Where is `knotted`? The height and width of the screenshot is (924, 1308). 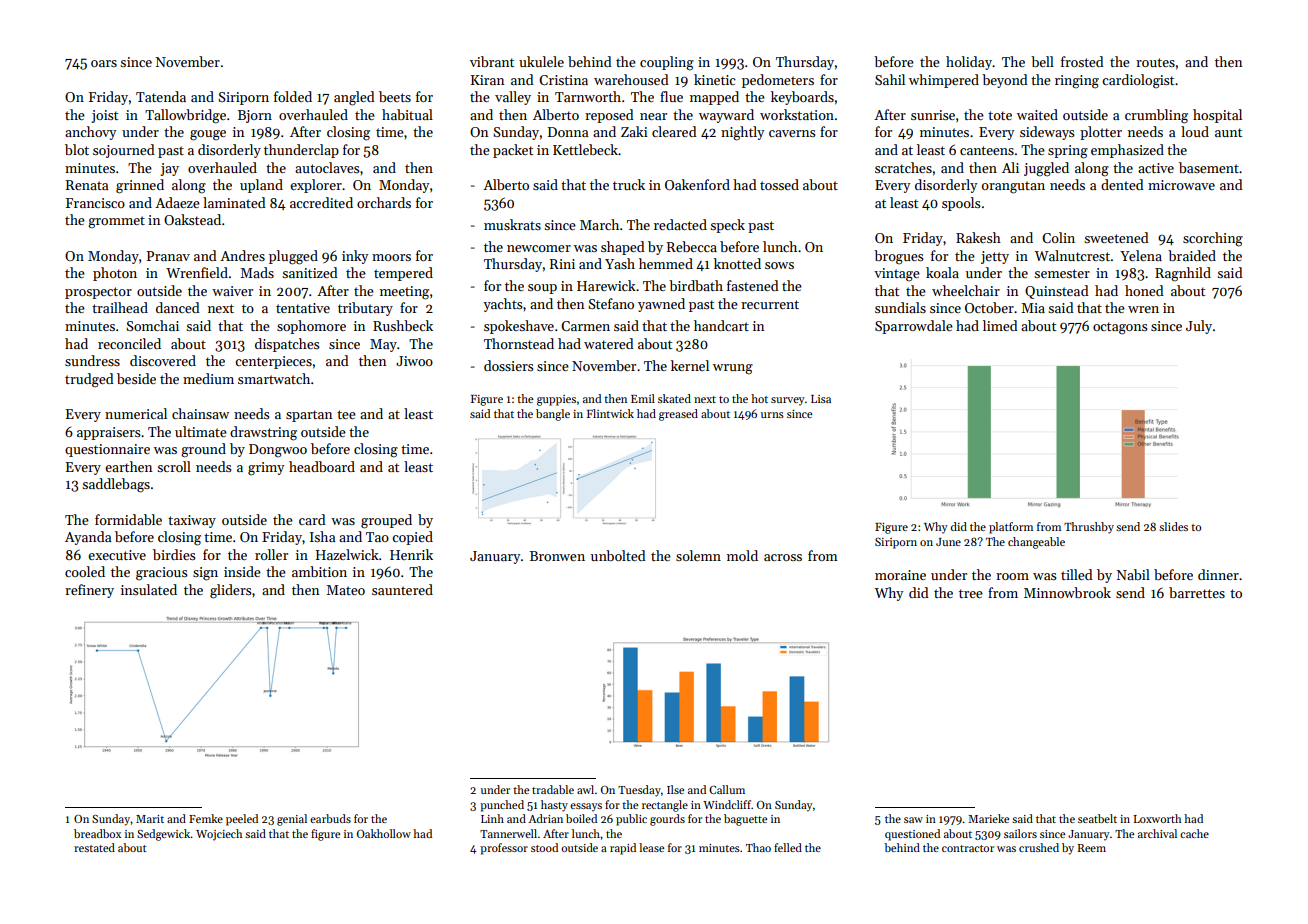 knotted is located at coordinates (737, 263).
